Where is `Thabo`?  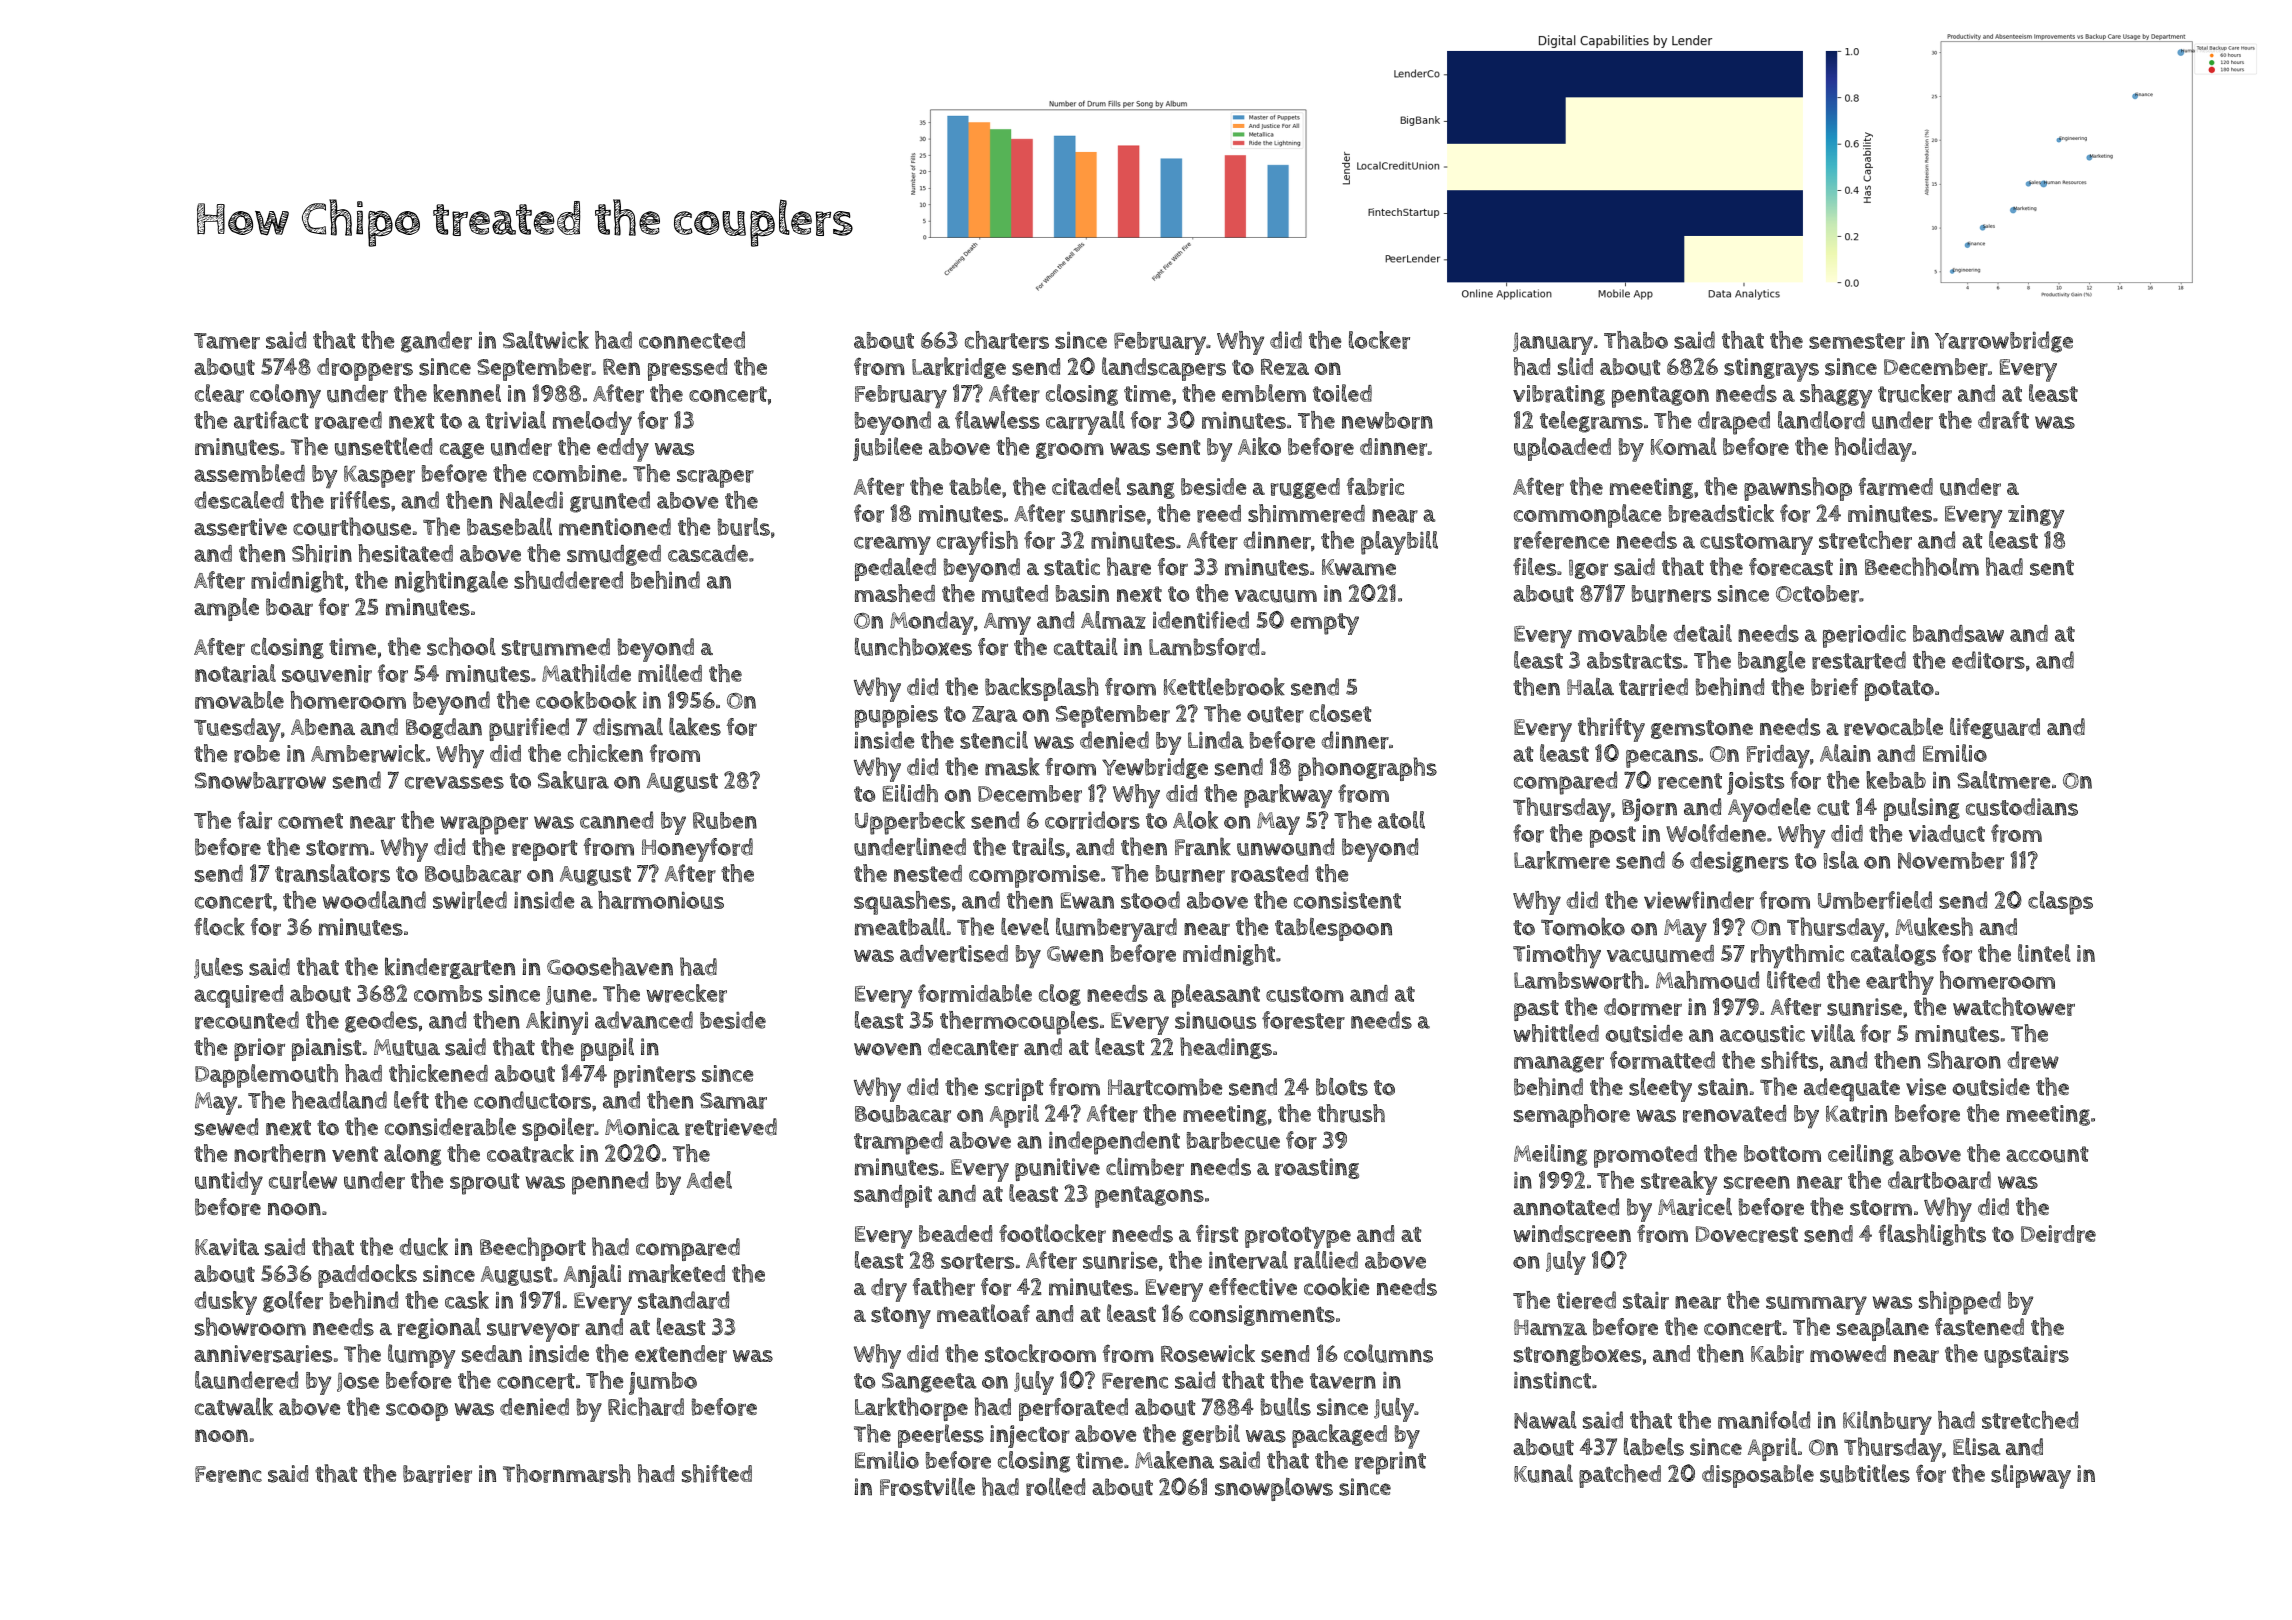
Thabo is located at coordinates (1636, 340).
